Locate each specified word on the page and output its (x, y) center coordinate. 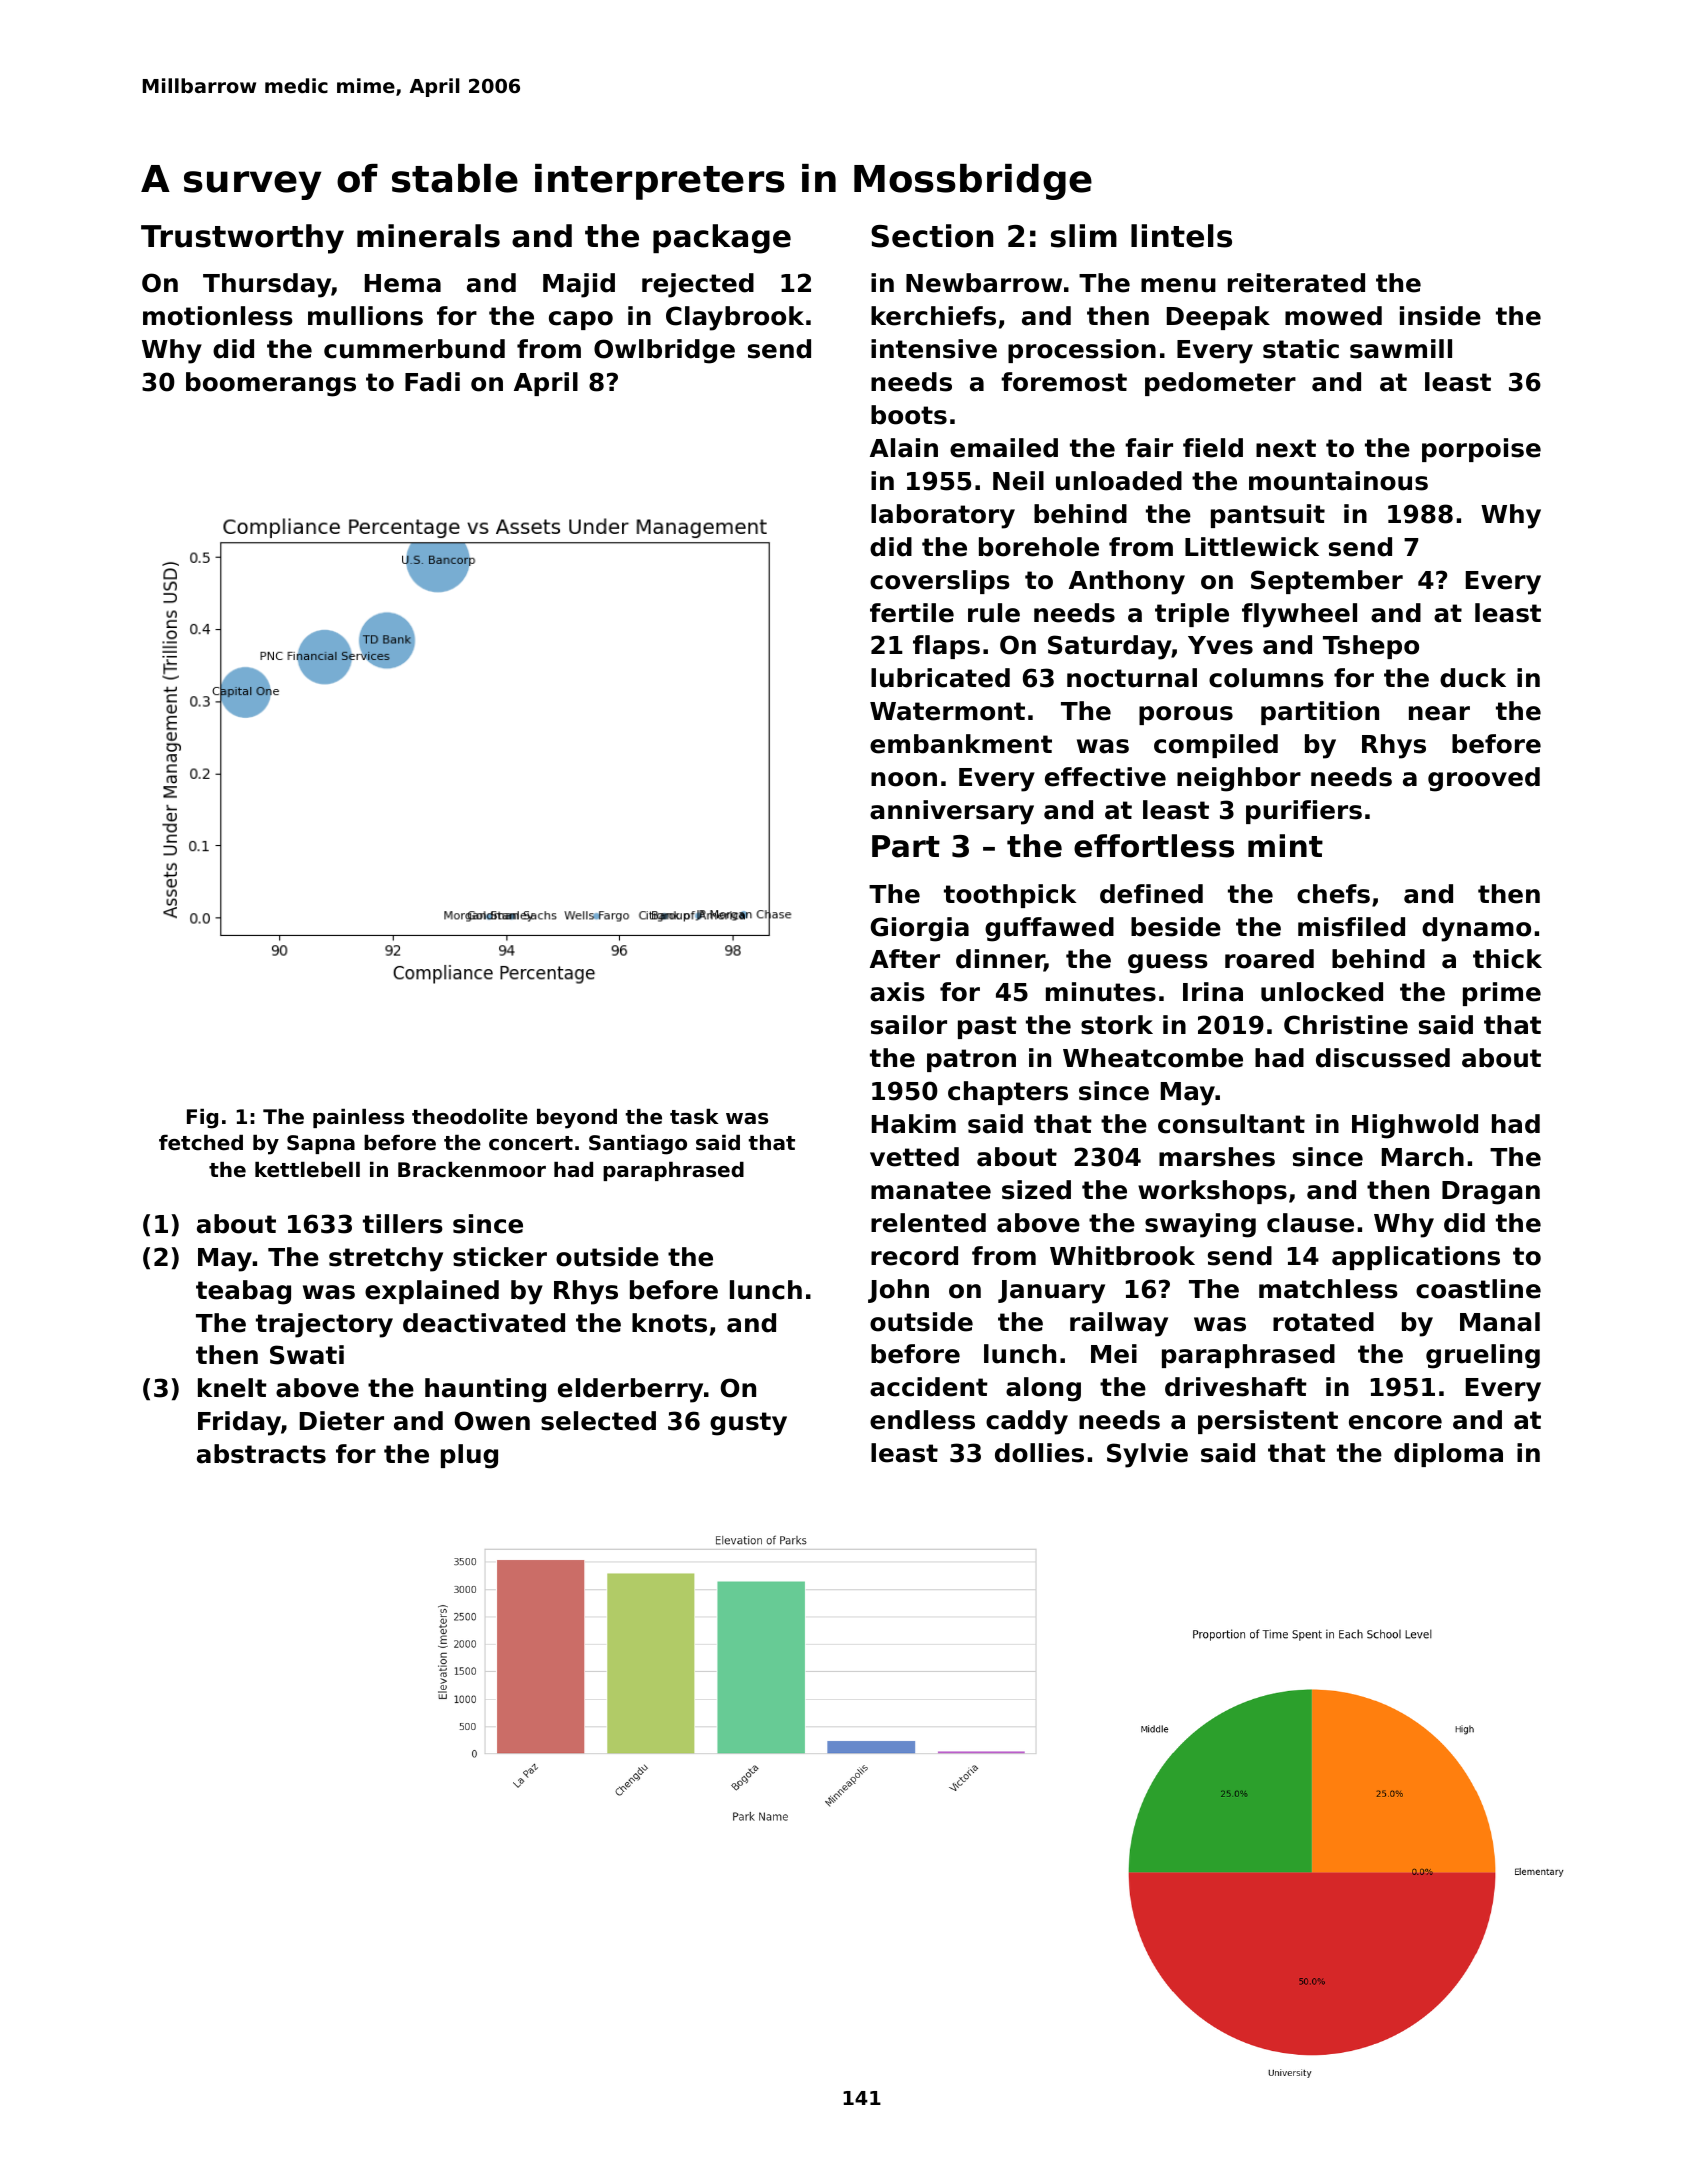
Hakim (914, 1124)
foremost (1064, 382)
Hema (403, 283)
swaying (1200, 1225)
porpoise (1481, 450)
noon (904, 779)
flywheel (1299, 615)
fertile (912, 613)
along (1043, 1389)
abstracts (261, 1454)
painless (358, 1118)
